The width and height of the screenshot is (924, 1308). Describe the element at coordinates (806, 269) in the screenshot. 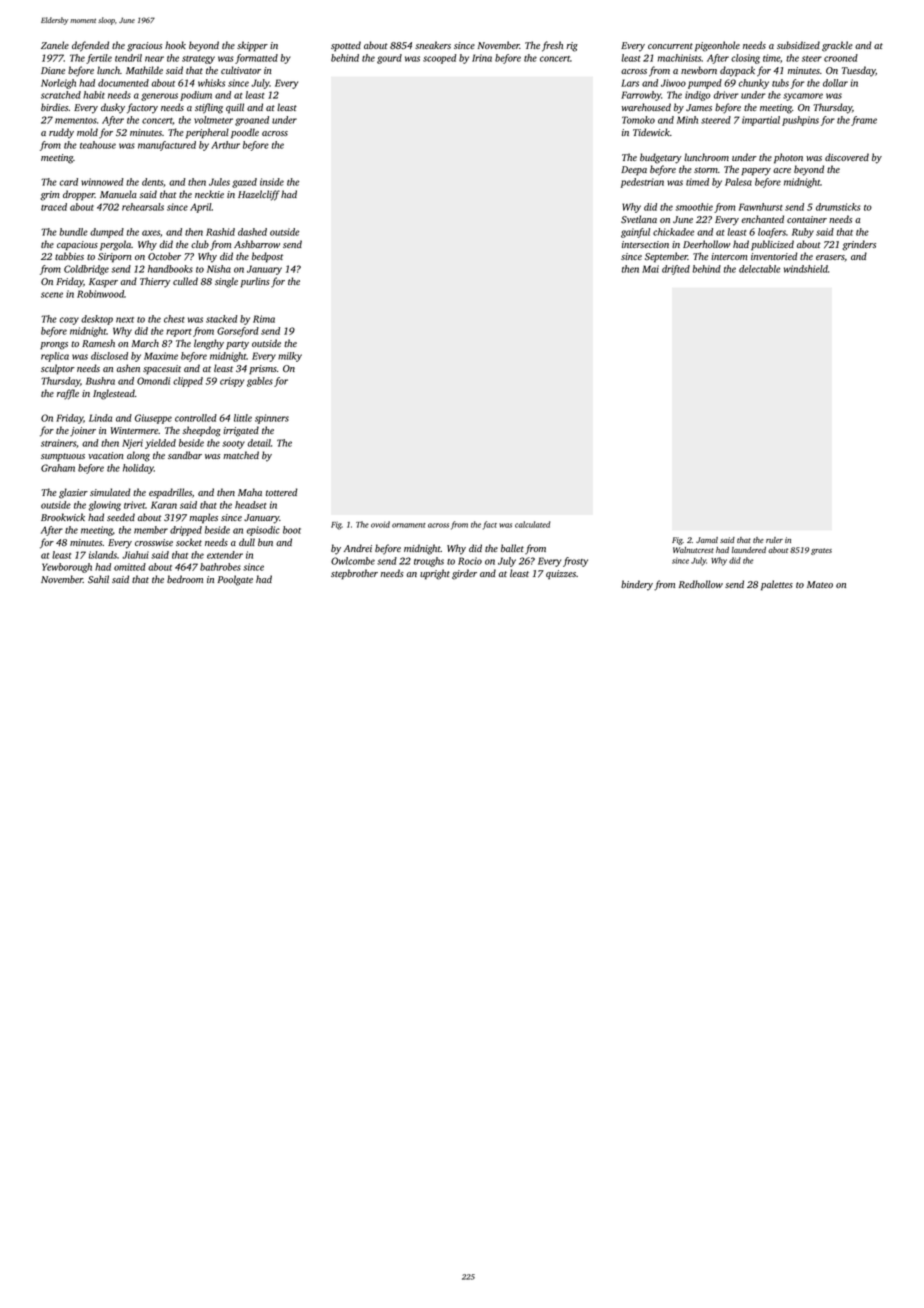

I see `windshield` at that location.
